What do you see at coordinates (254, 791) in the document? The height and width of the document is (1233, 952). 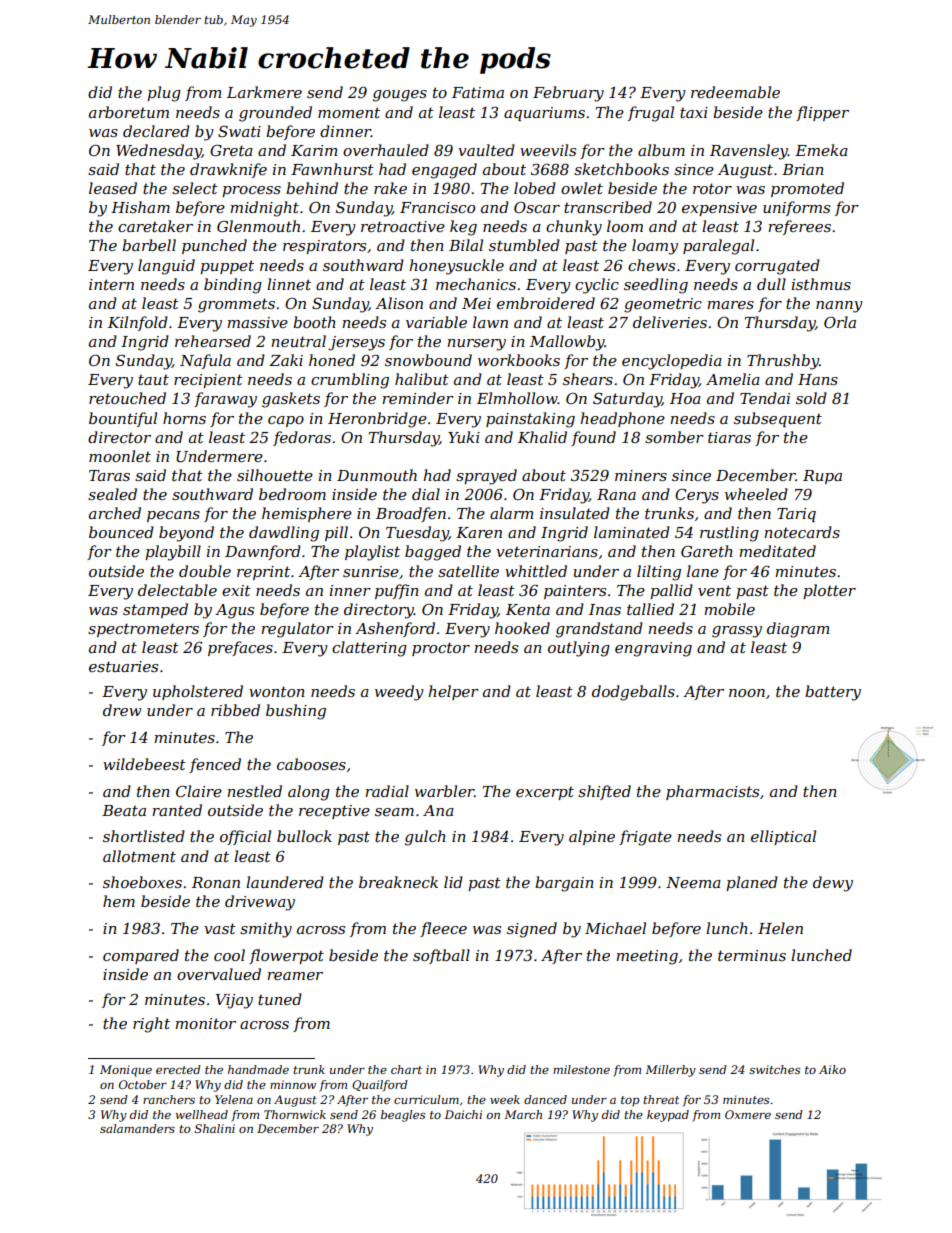 I see `nestled` at bounding box center [254, 791].
